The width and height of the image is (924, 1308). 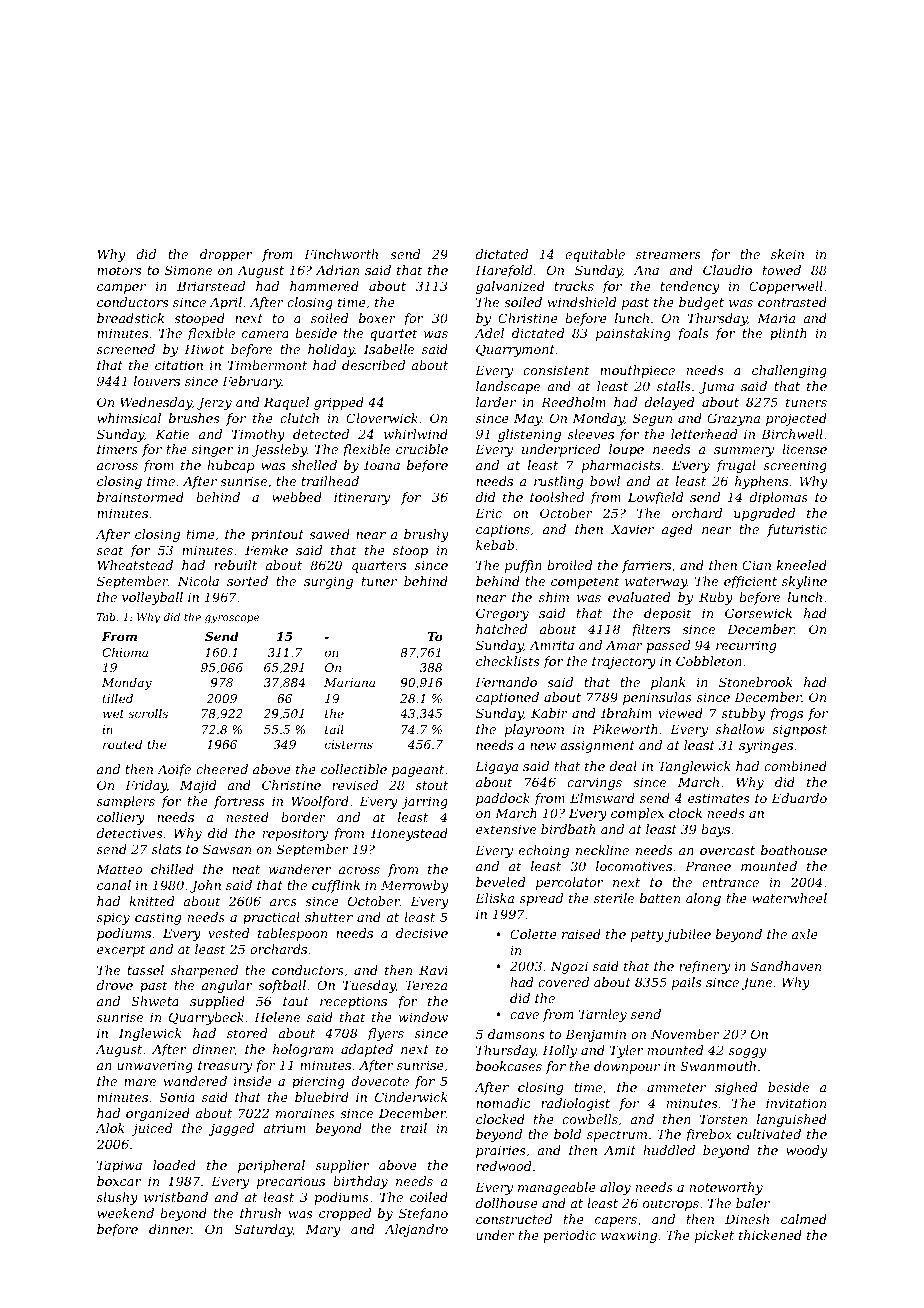 I want to click on sleeves, so click(x=591, y=434).
